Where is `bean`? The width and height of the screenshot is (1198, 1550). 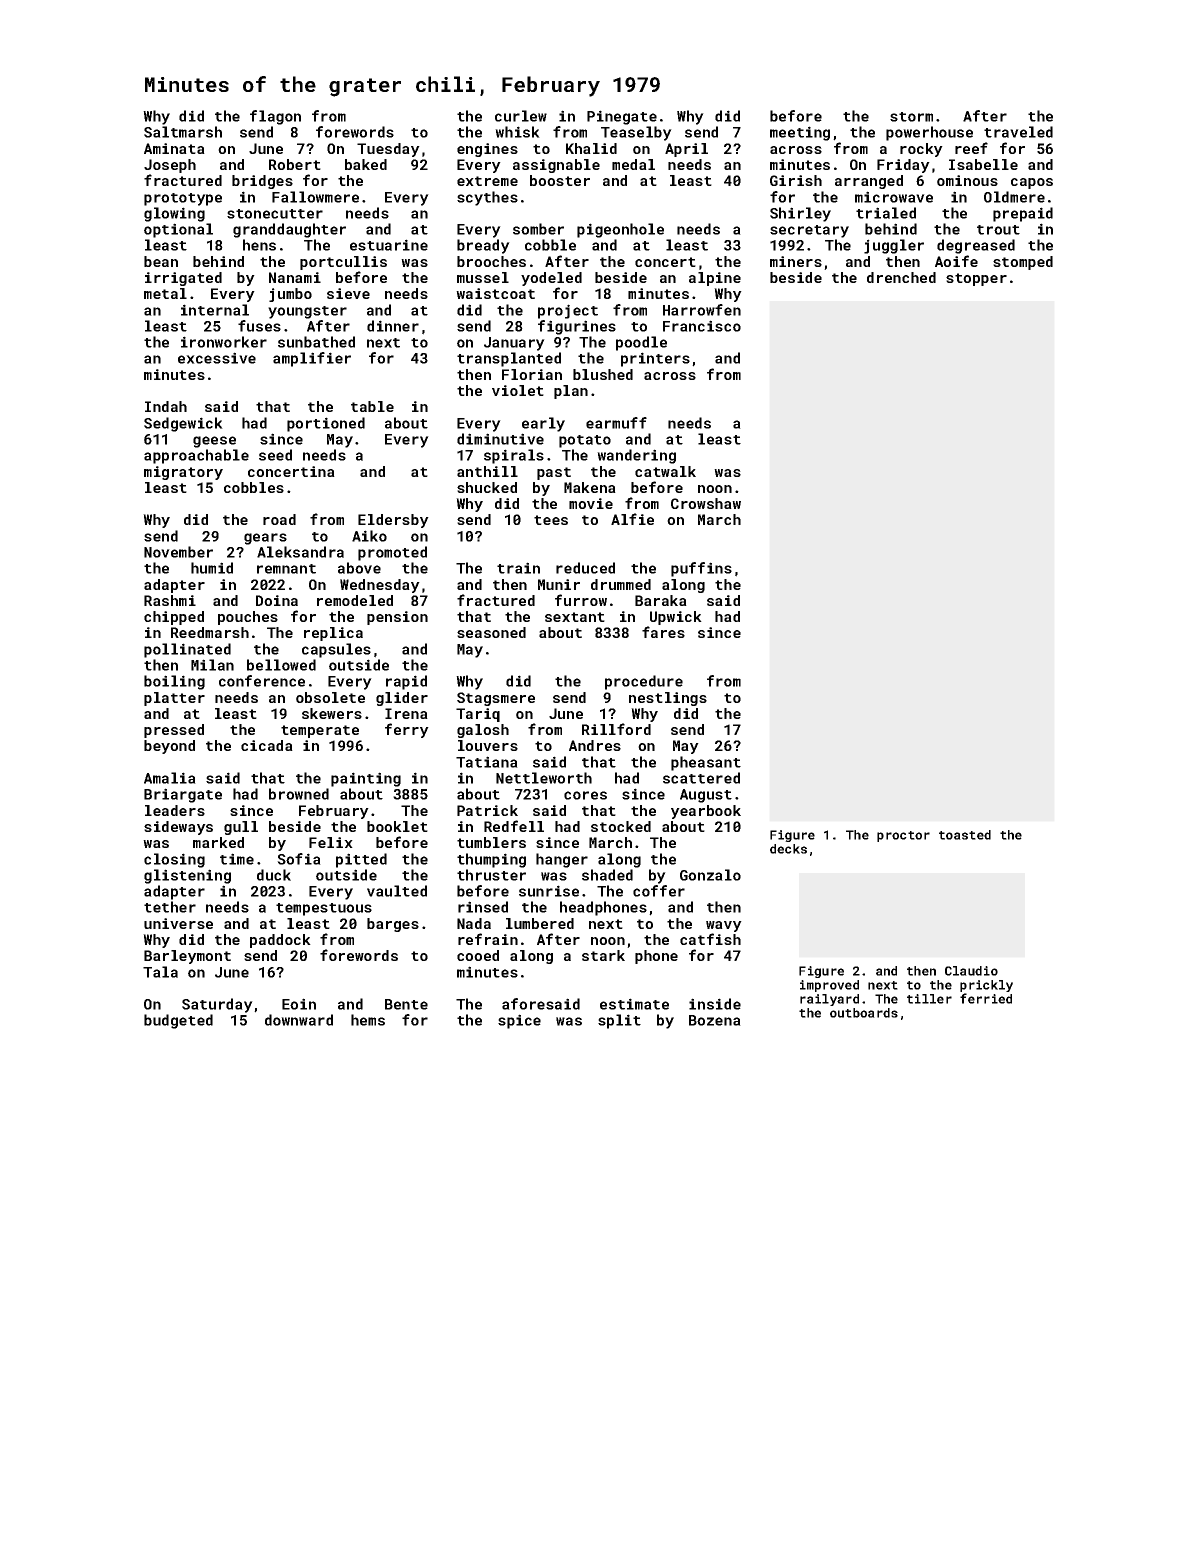
bean is located at coordinates (161, 261).
